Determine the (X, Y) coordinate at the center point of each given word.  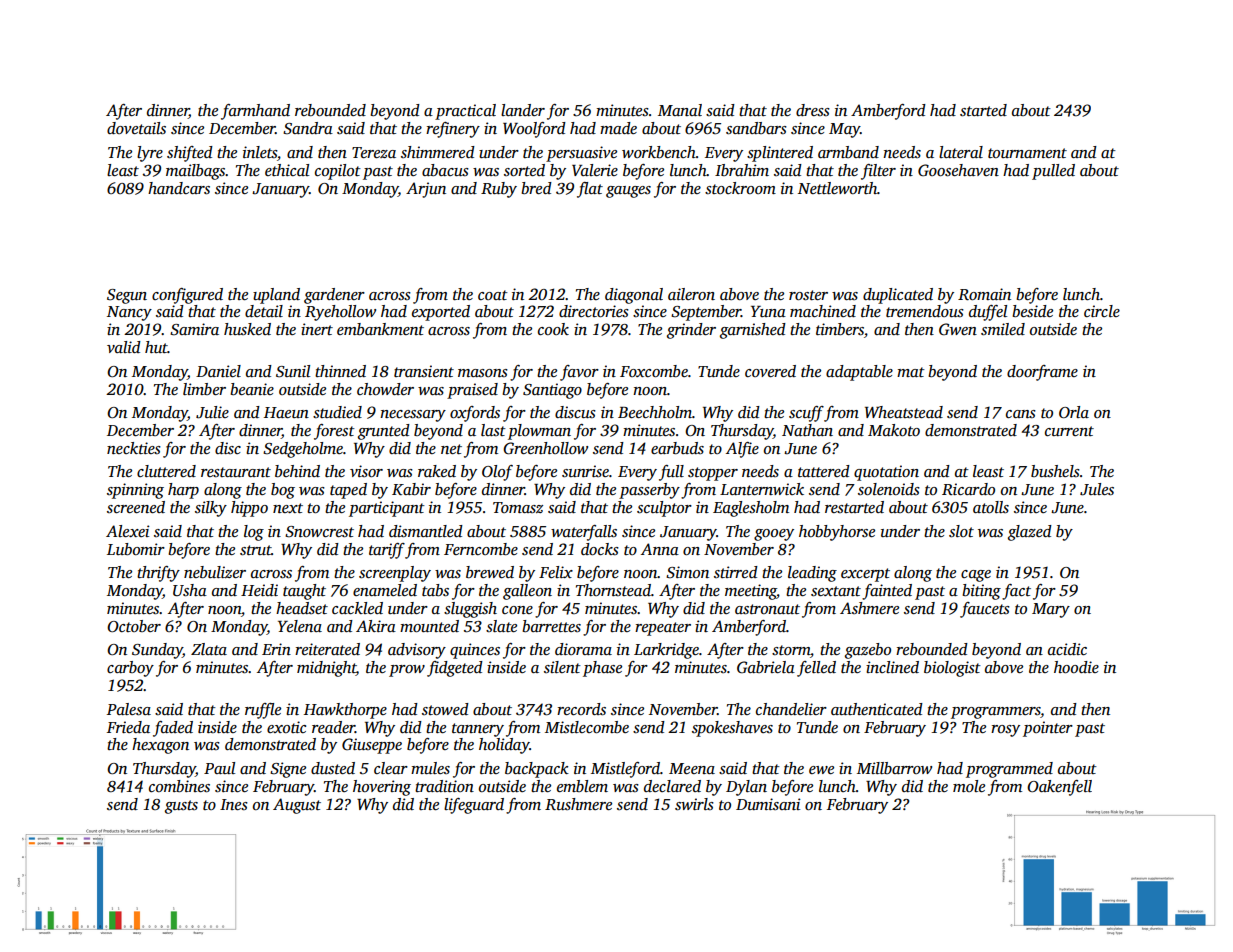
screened (136, 507)
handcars (179, 188)
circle (1102, 311)
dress (813, 110)
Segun (127, 296)
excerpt (865, 575)
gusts (181, 807)
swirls (694, 804)
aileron (691, 294)
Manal (680, 110)
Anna (660, 549)
